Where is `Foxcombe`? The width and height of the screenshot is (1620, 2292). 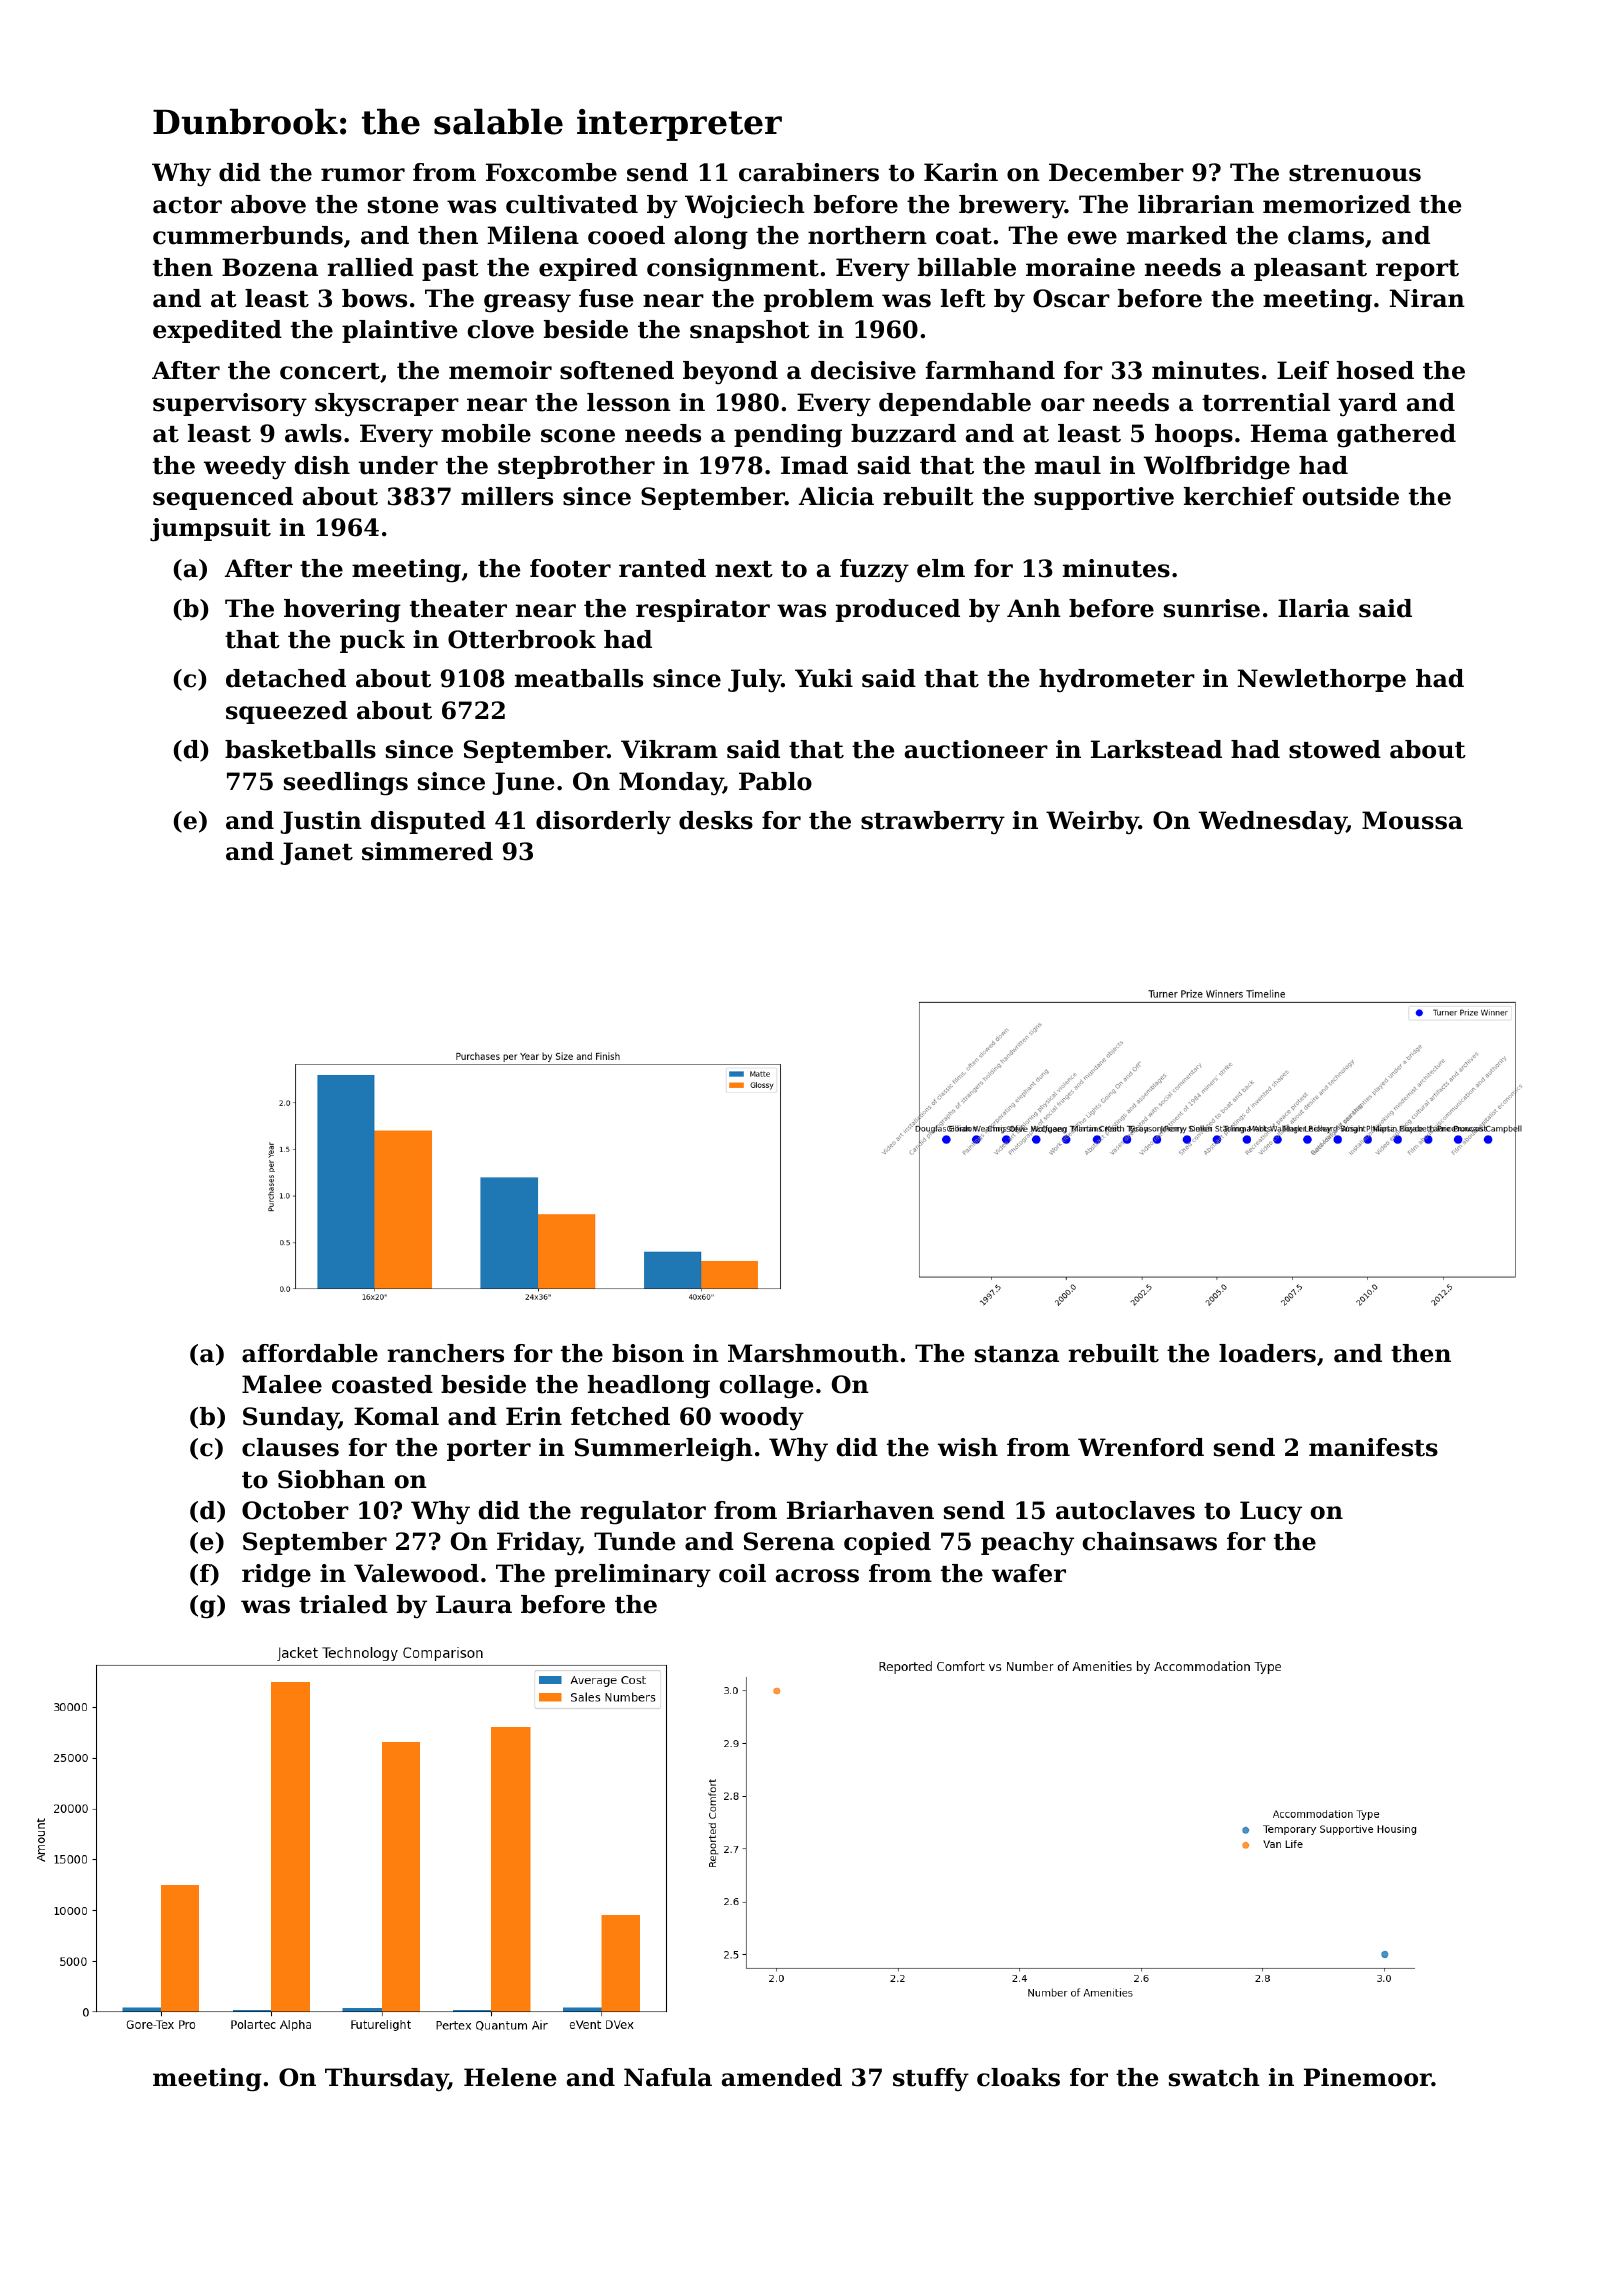 Foxcombe is located at coordinates (551, 172).
